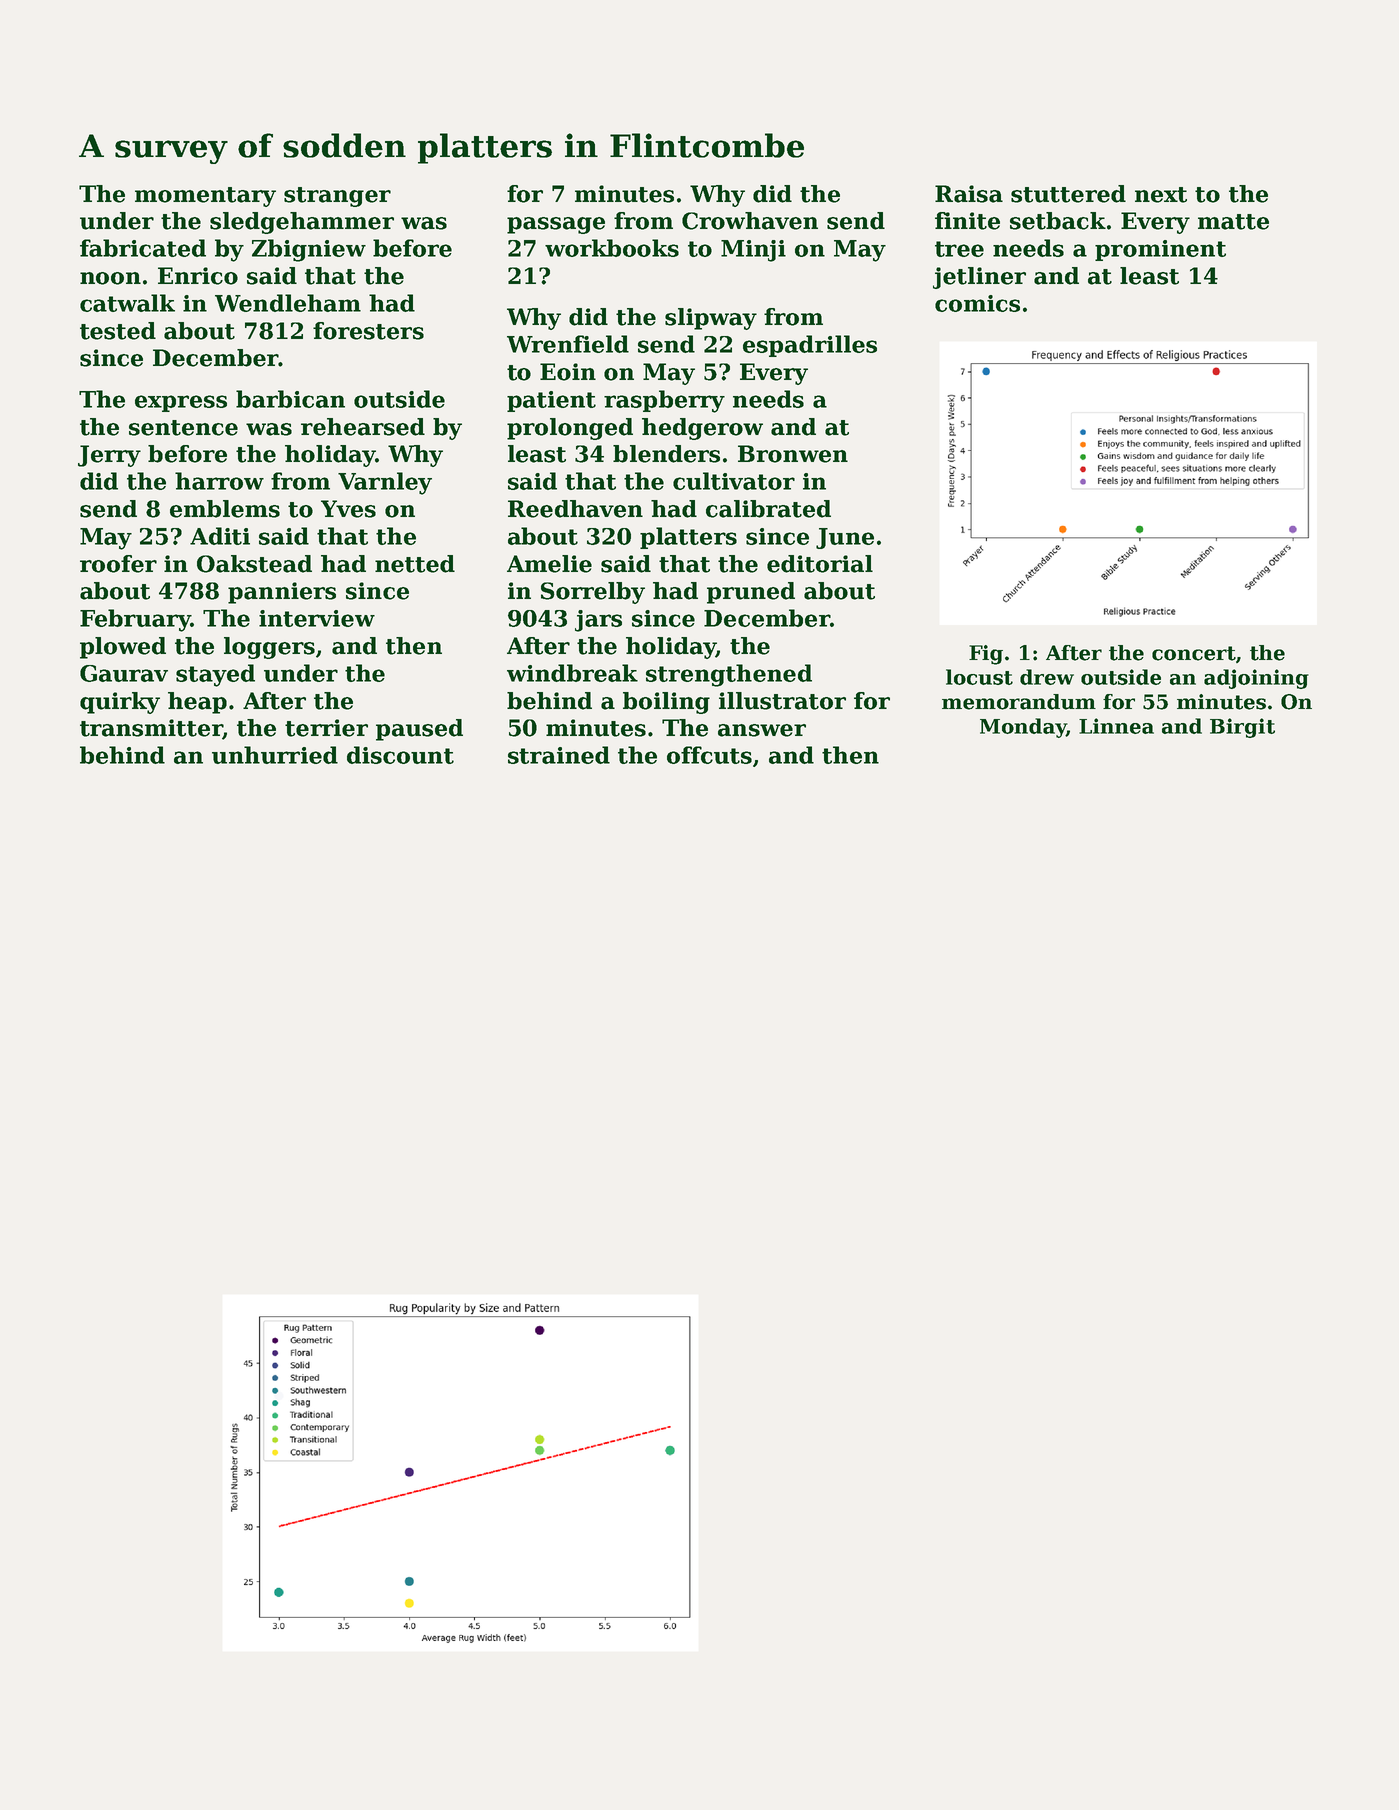 Image resolution: width=1399 pixels, height=1810 pixels. I want to click on concert, so click(1194, 653).
